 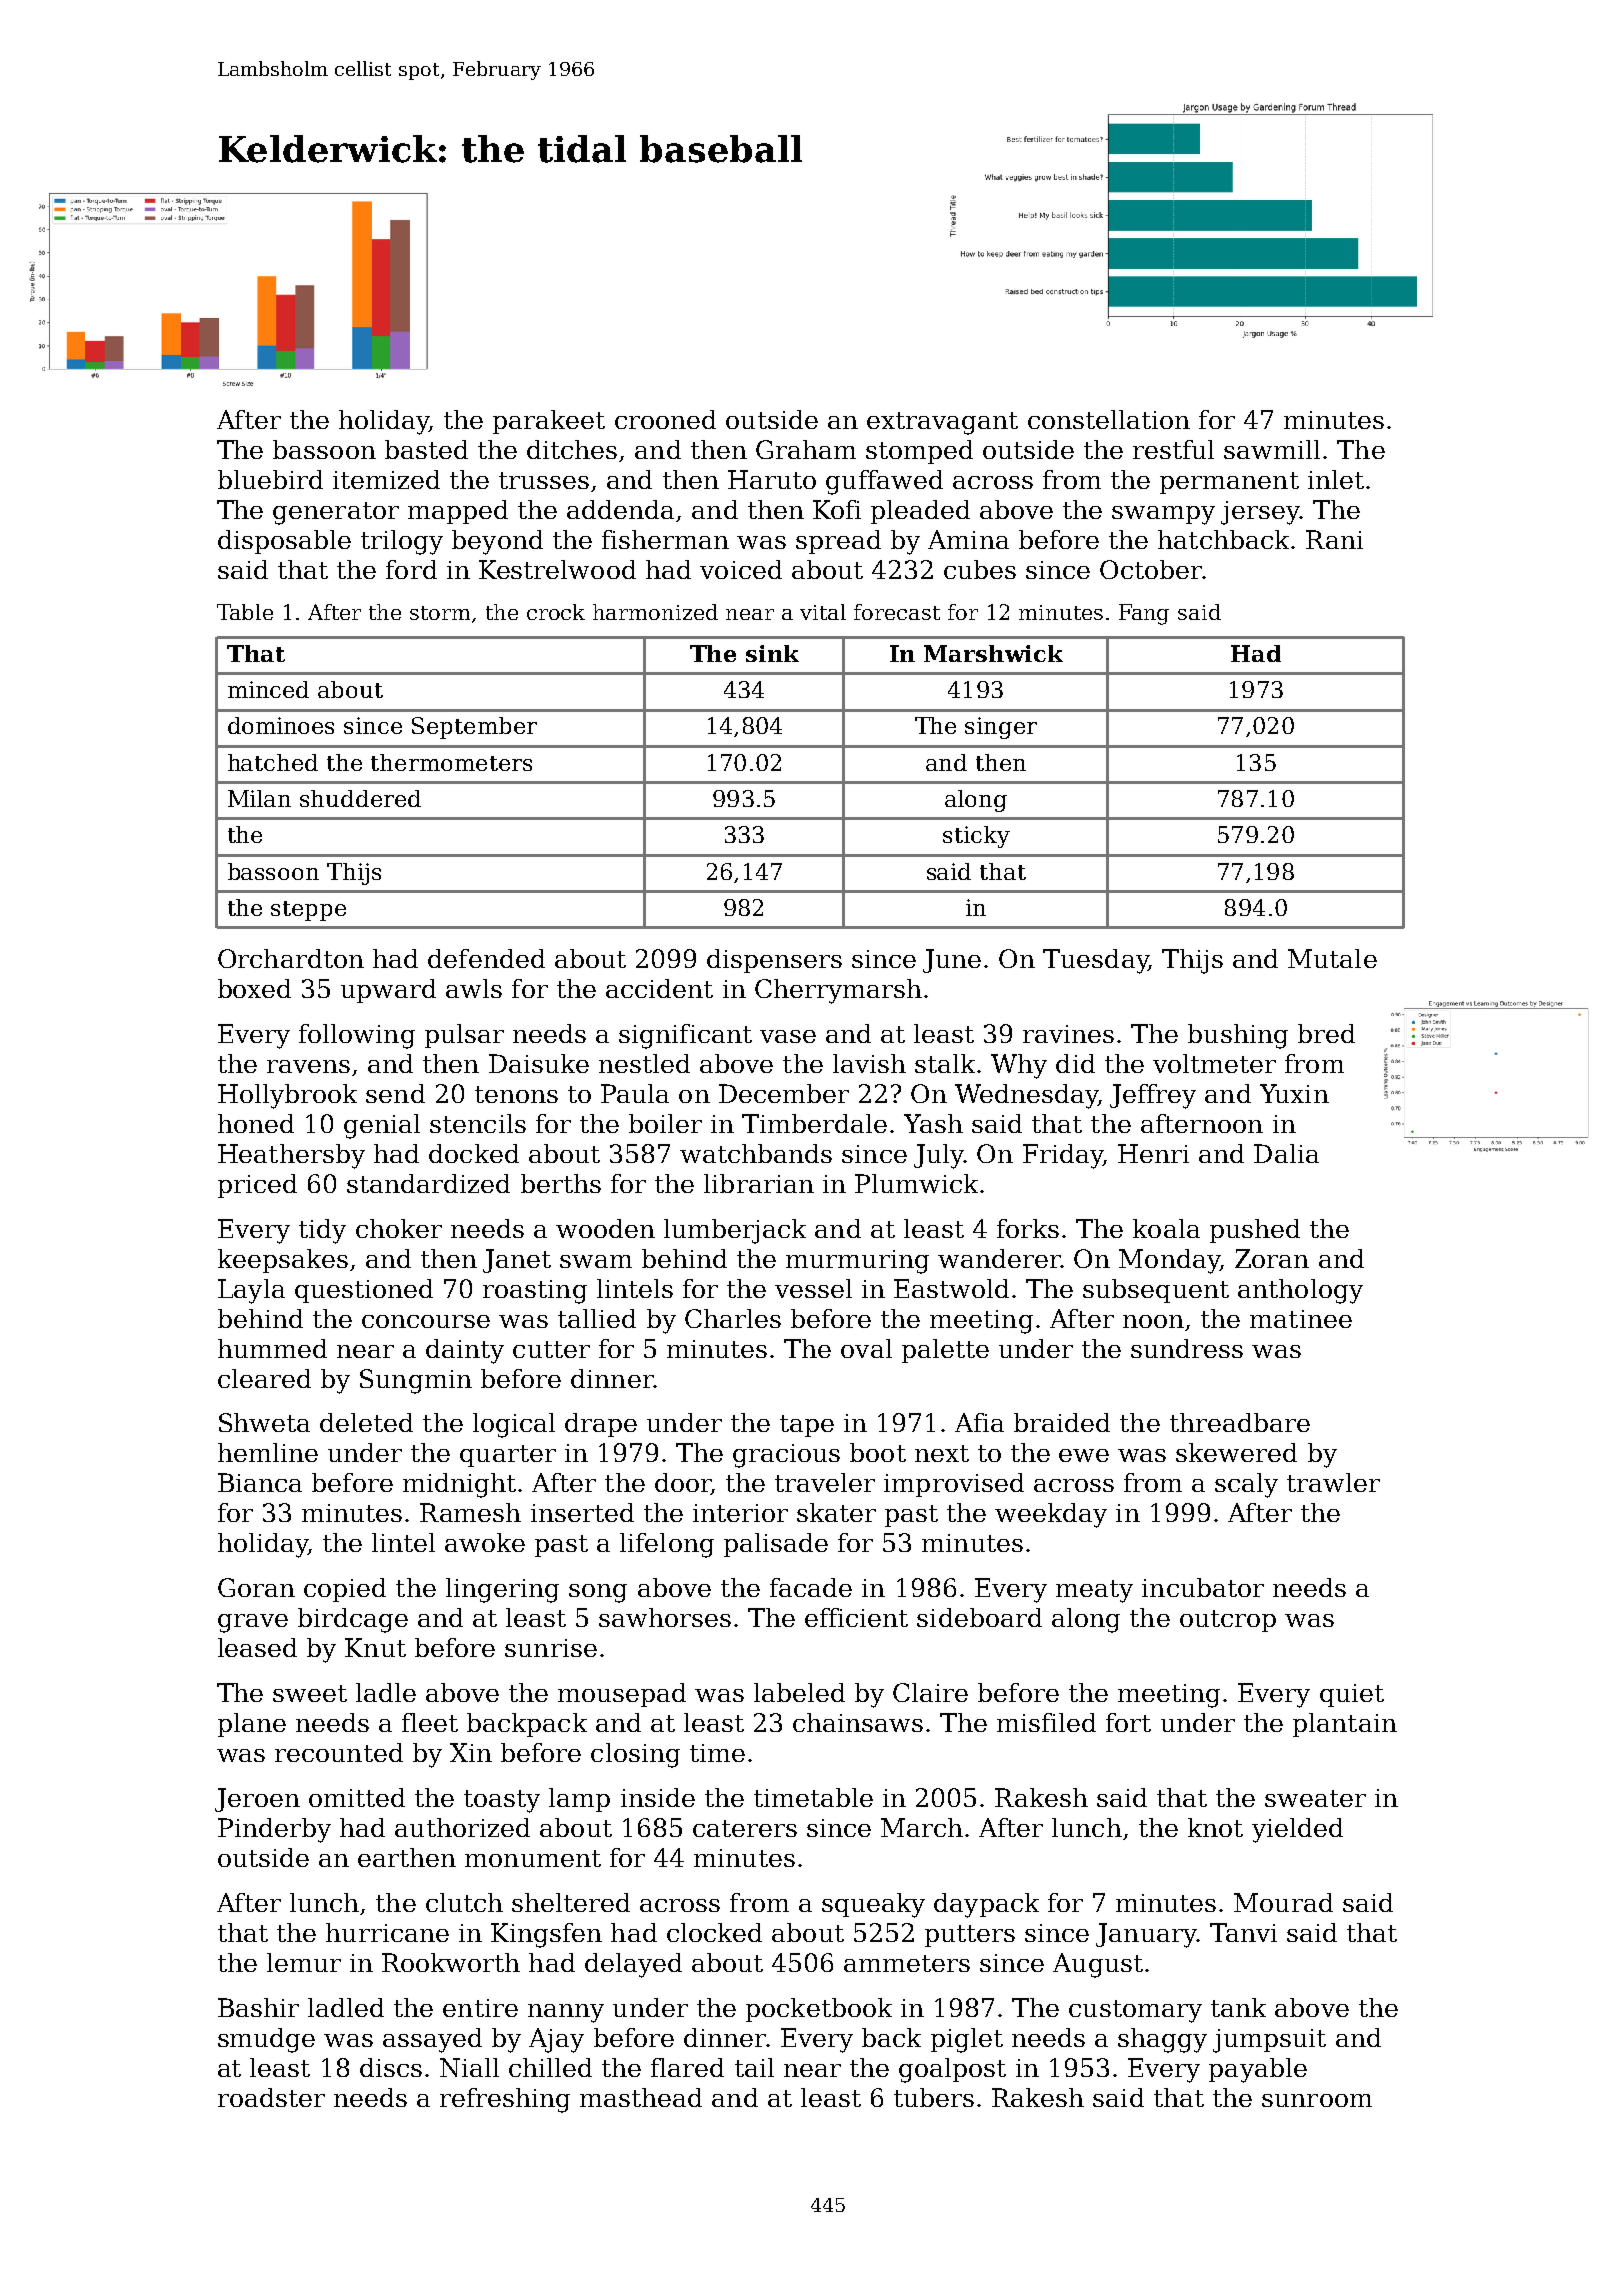 What do you see at coordinates (256, 1587) in the image?
I see `Goran` at bounding box center [256, 1587].
